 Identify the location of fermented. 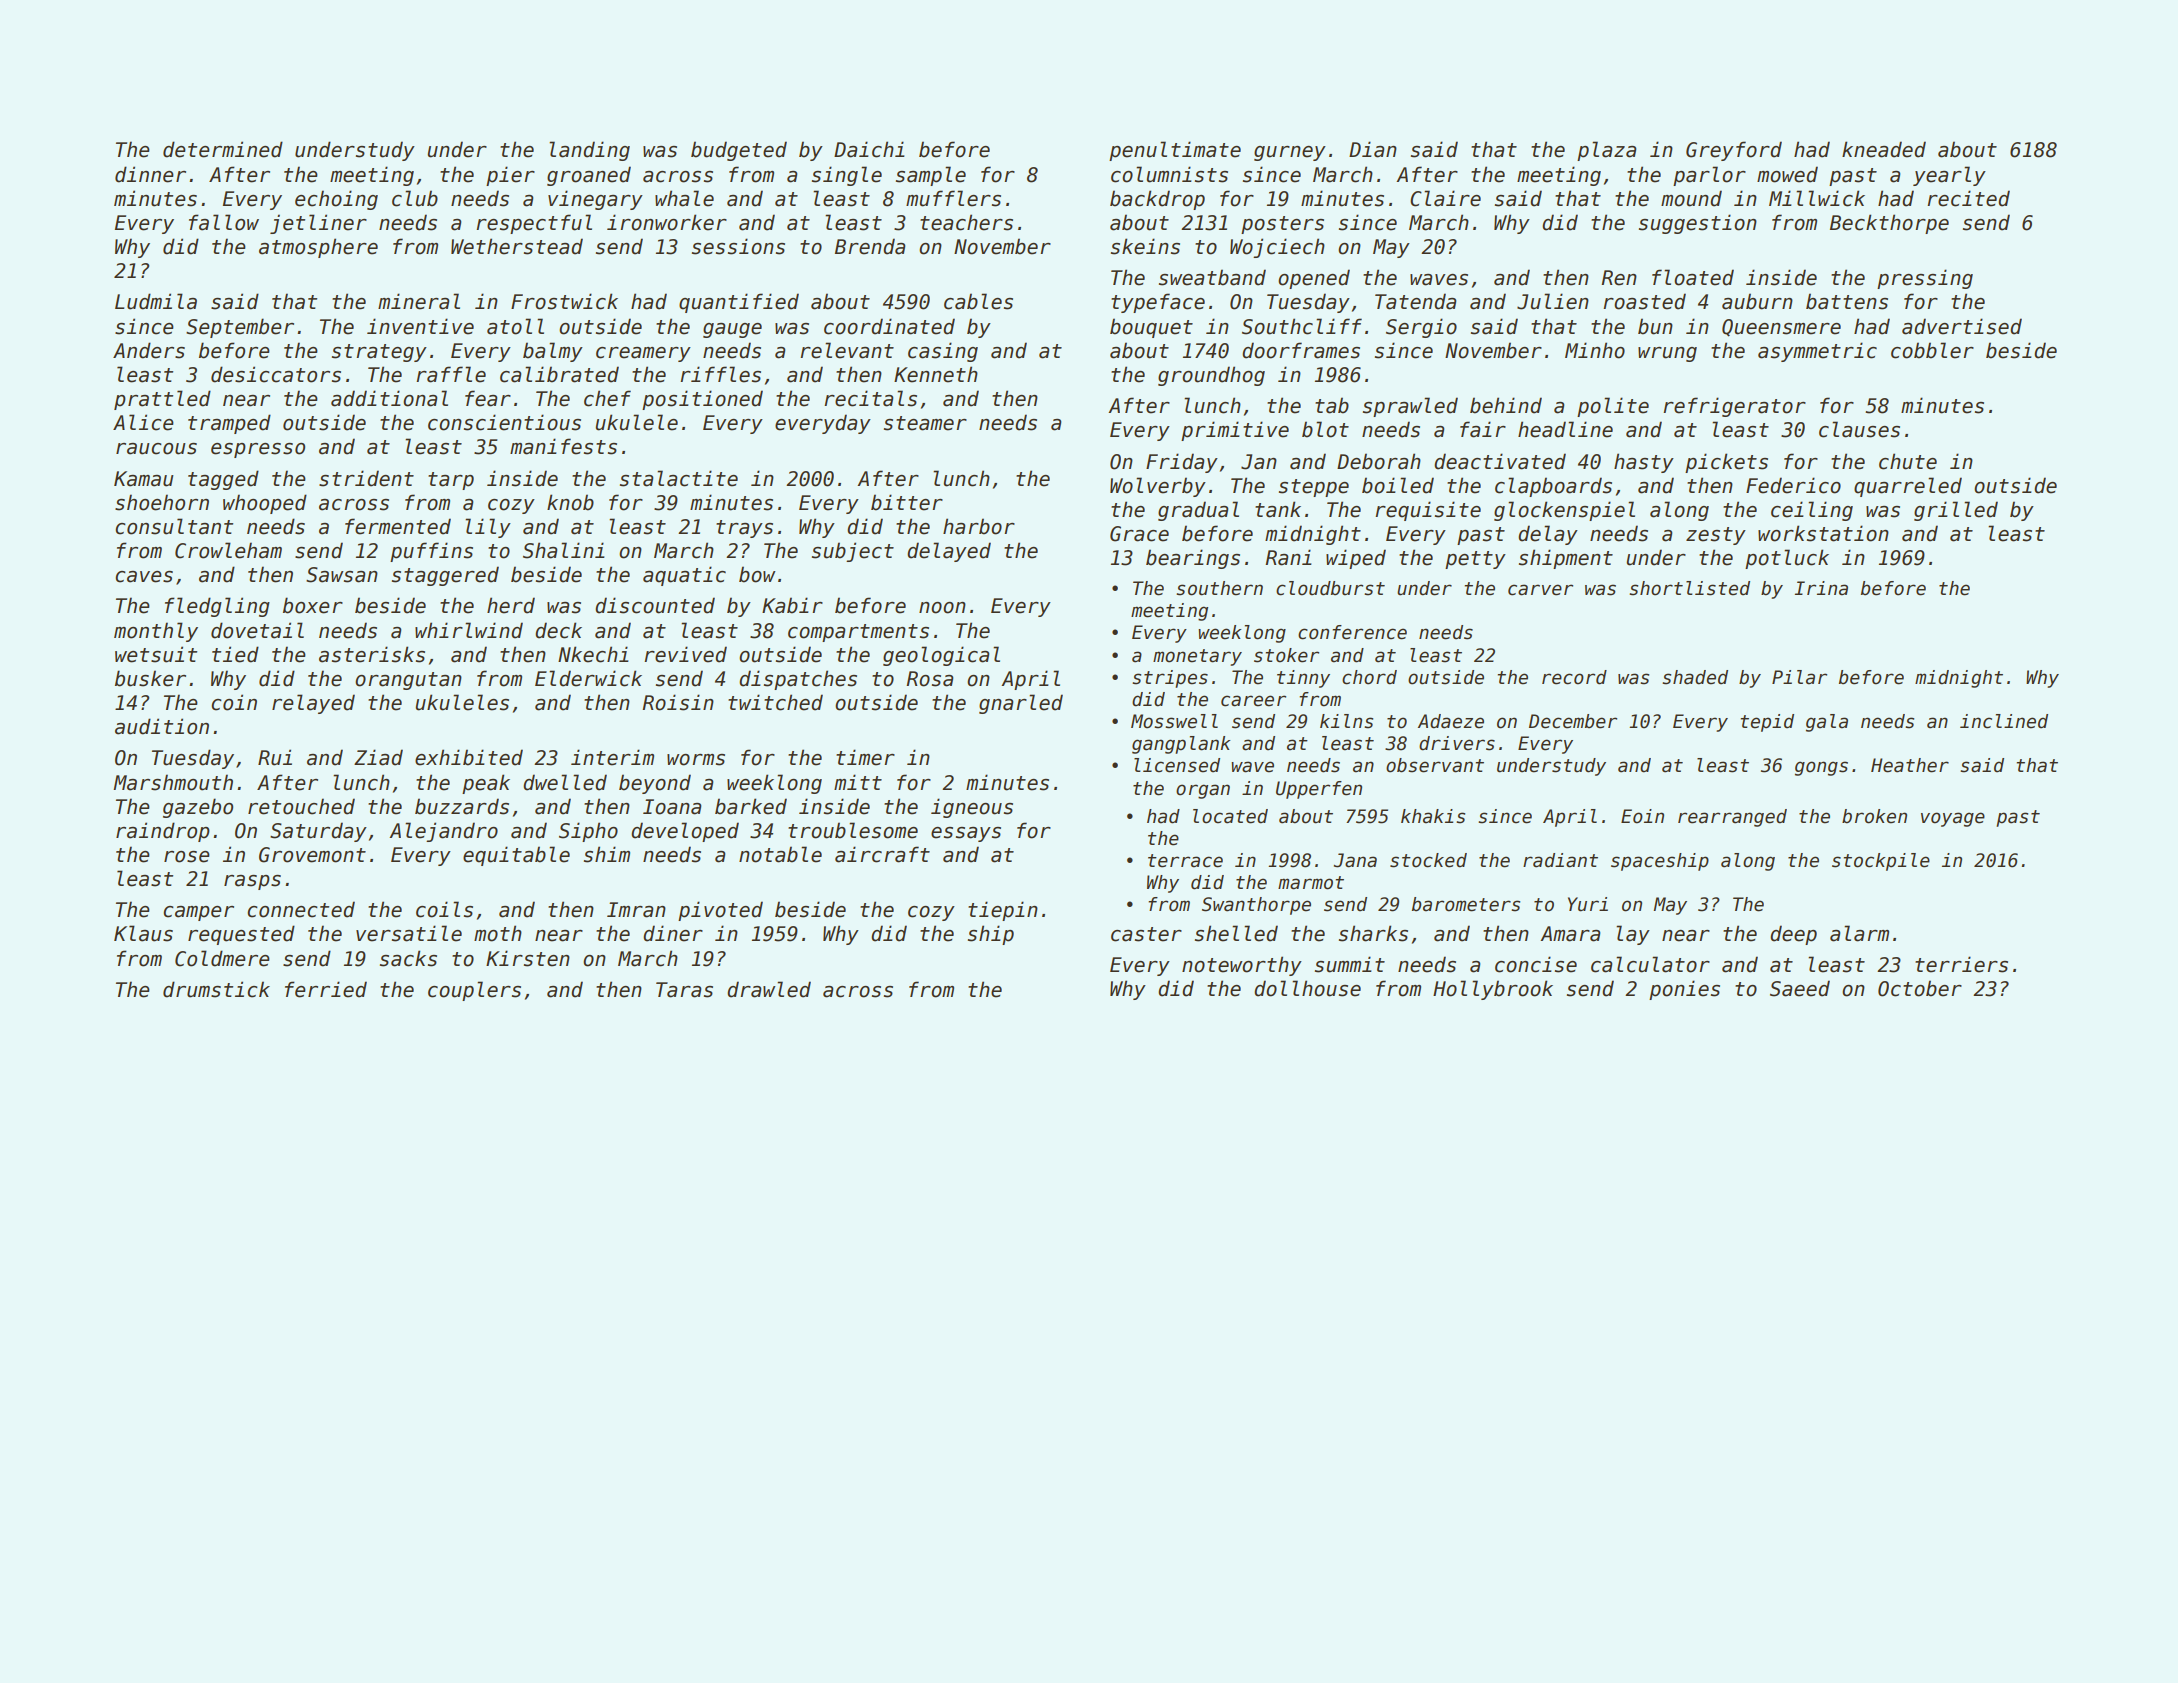
(398, 526).
